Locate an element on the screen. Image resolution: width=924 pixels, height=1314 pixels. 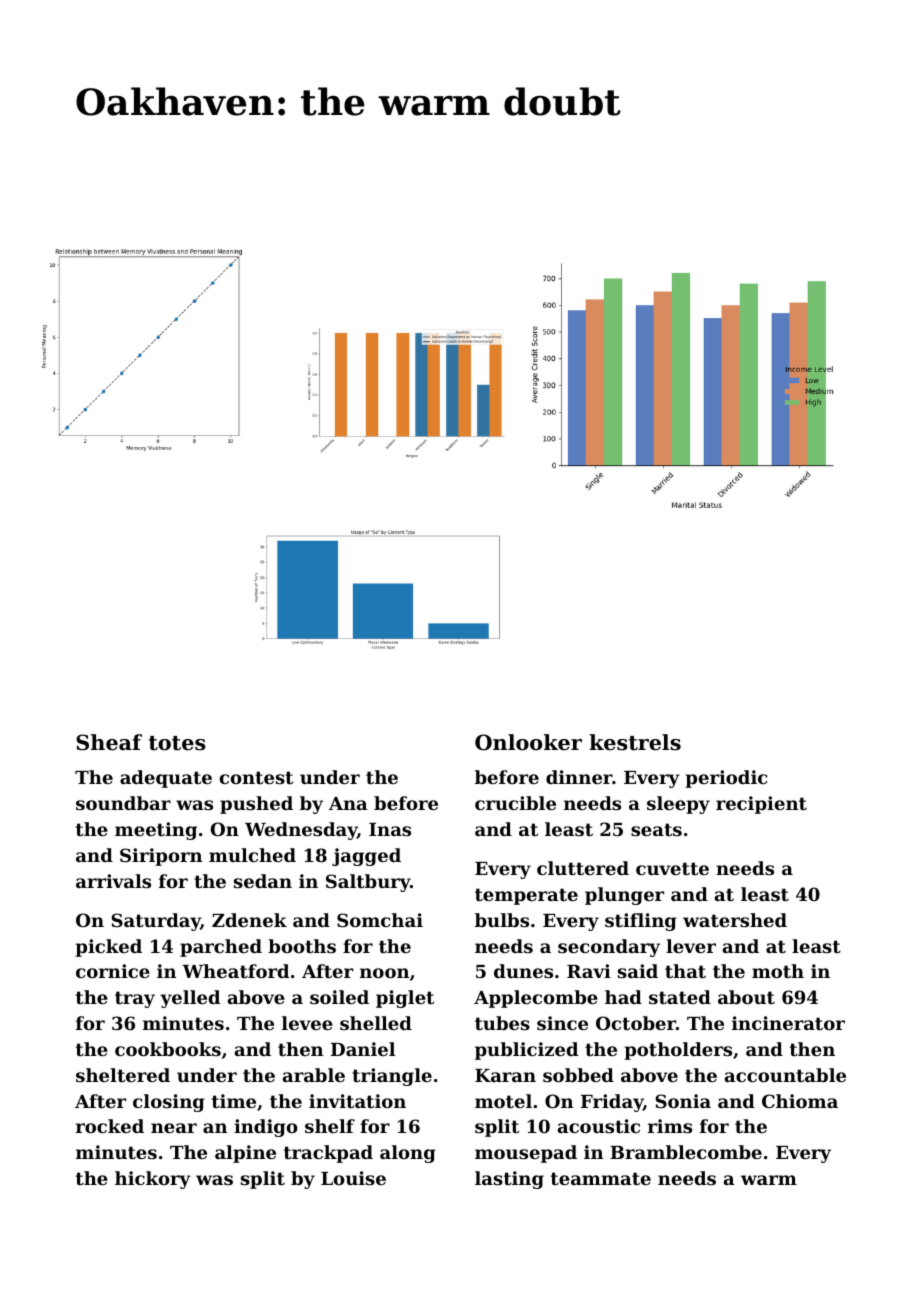
totes is located at coordinates (177, 743).
